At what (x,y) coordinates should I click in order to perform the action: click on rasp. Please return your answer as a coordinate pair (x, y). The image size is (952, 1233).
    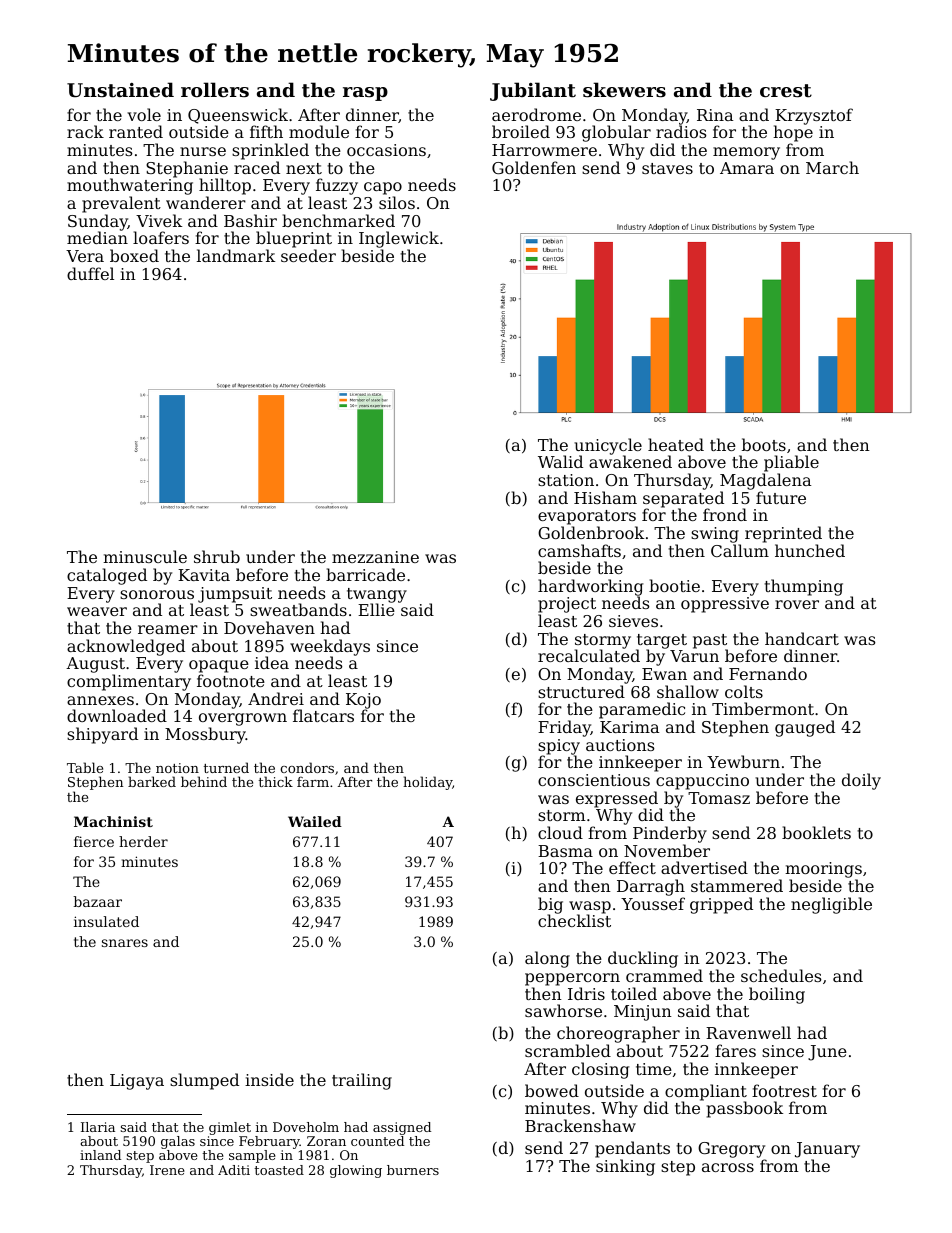
    Looking at the image, I should click on (365, 94).
